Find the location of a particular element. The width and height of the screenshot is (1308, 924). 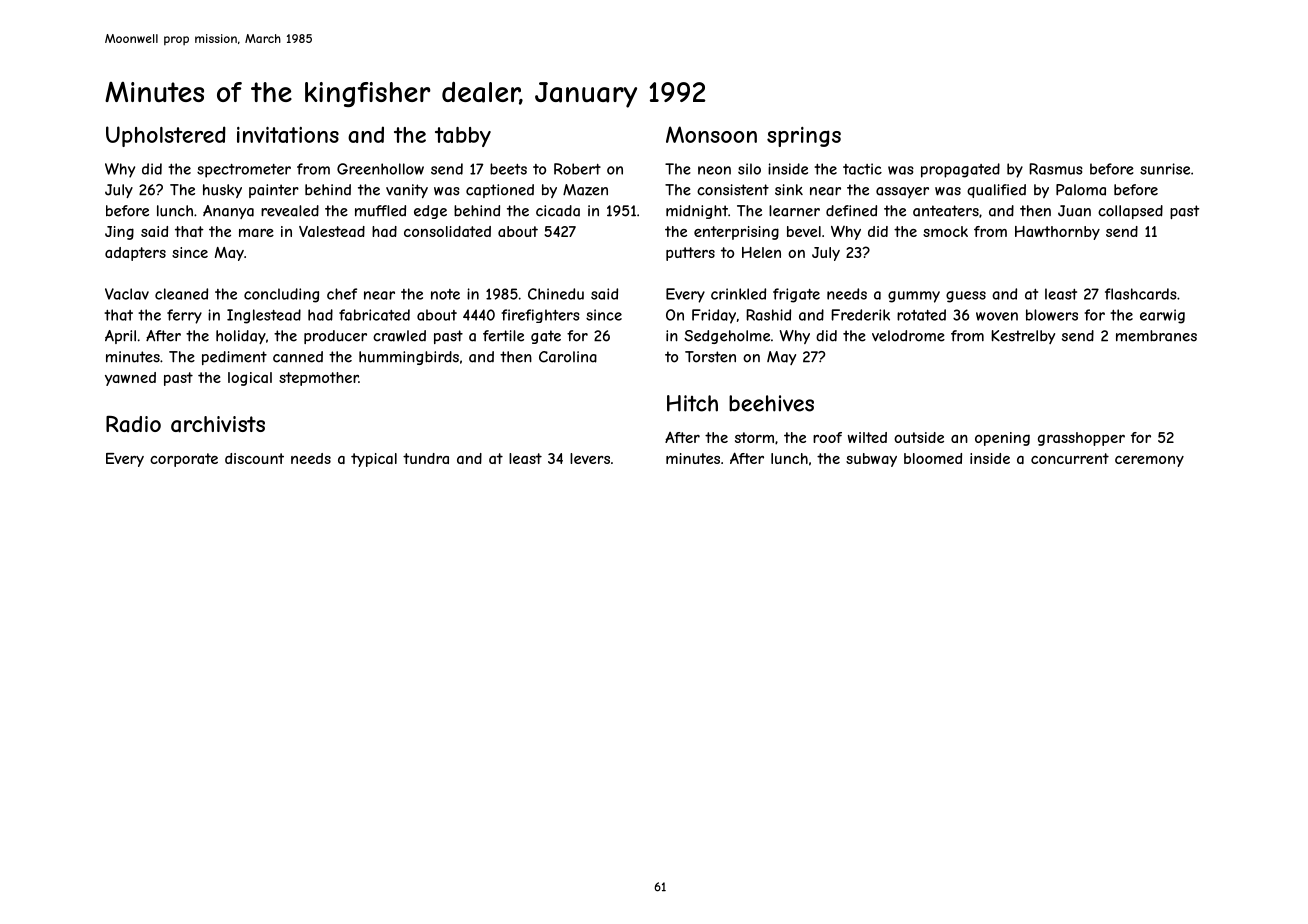

Monsoon is located at coordinates (711, 134).
